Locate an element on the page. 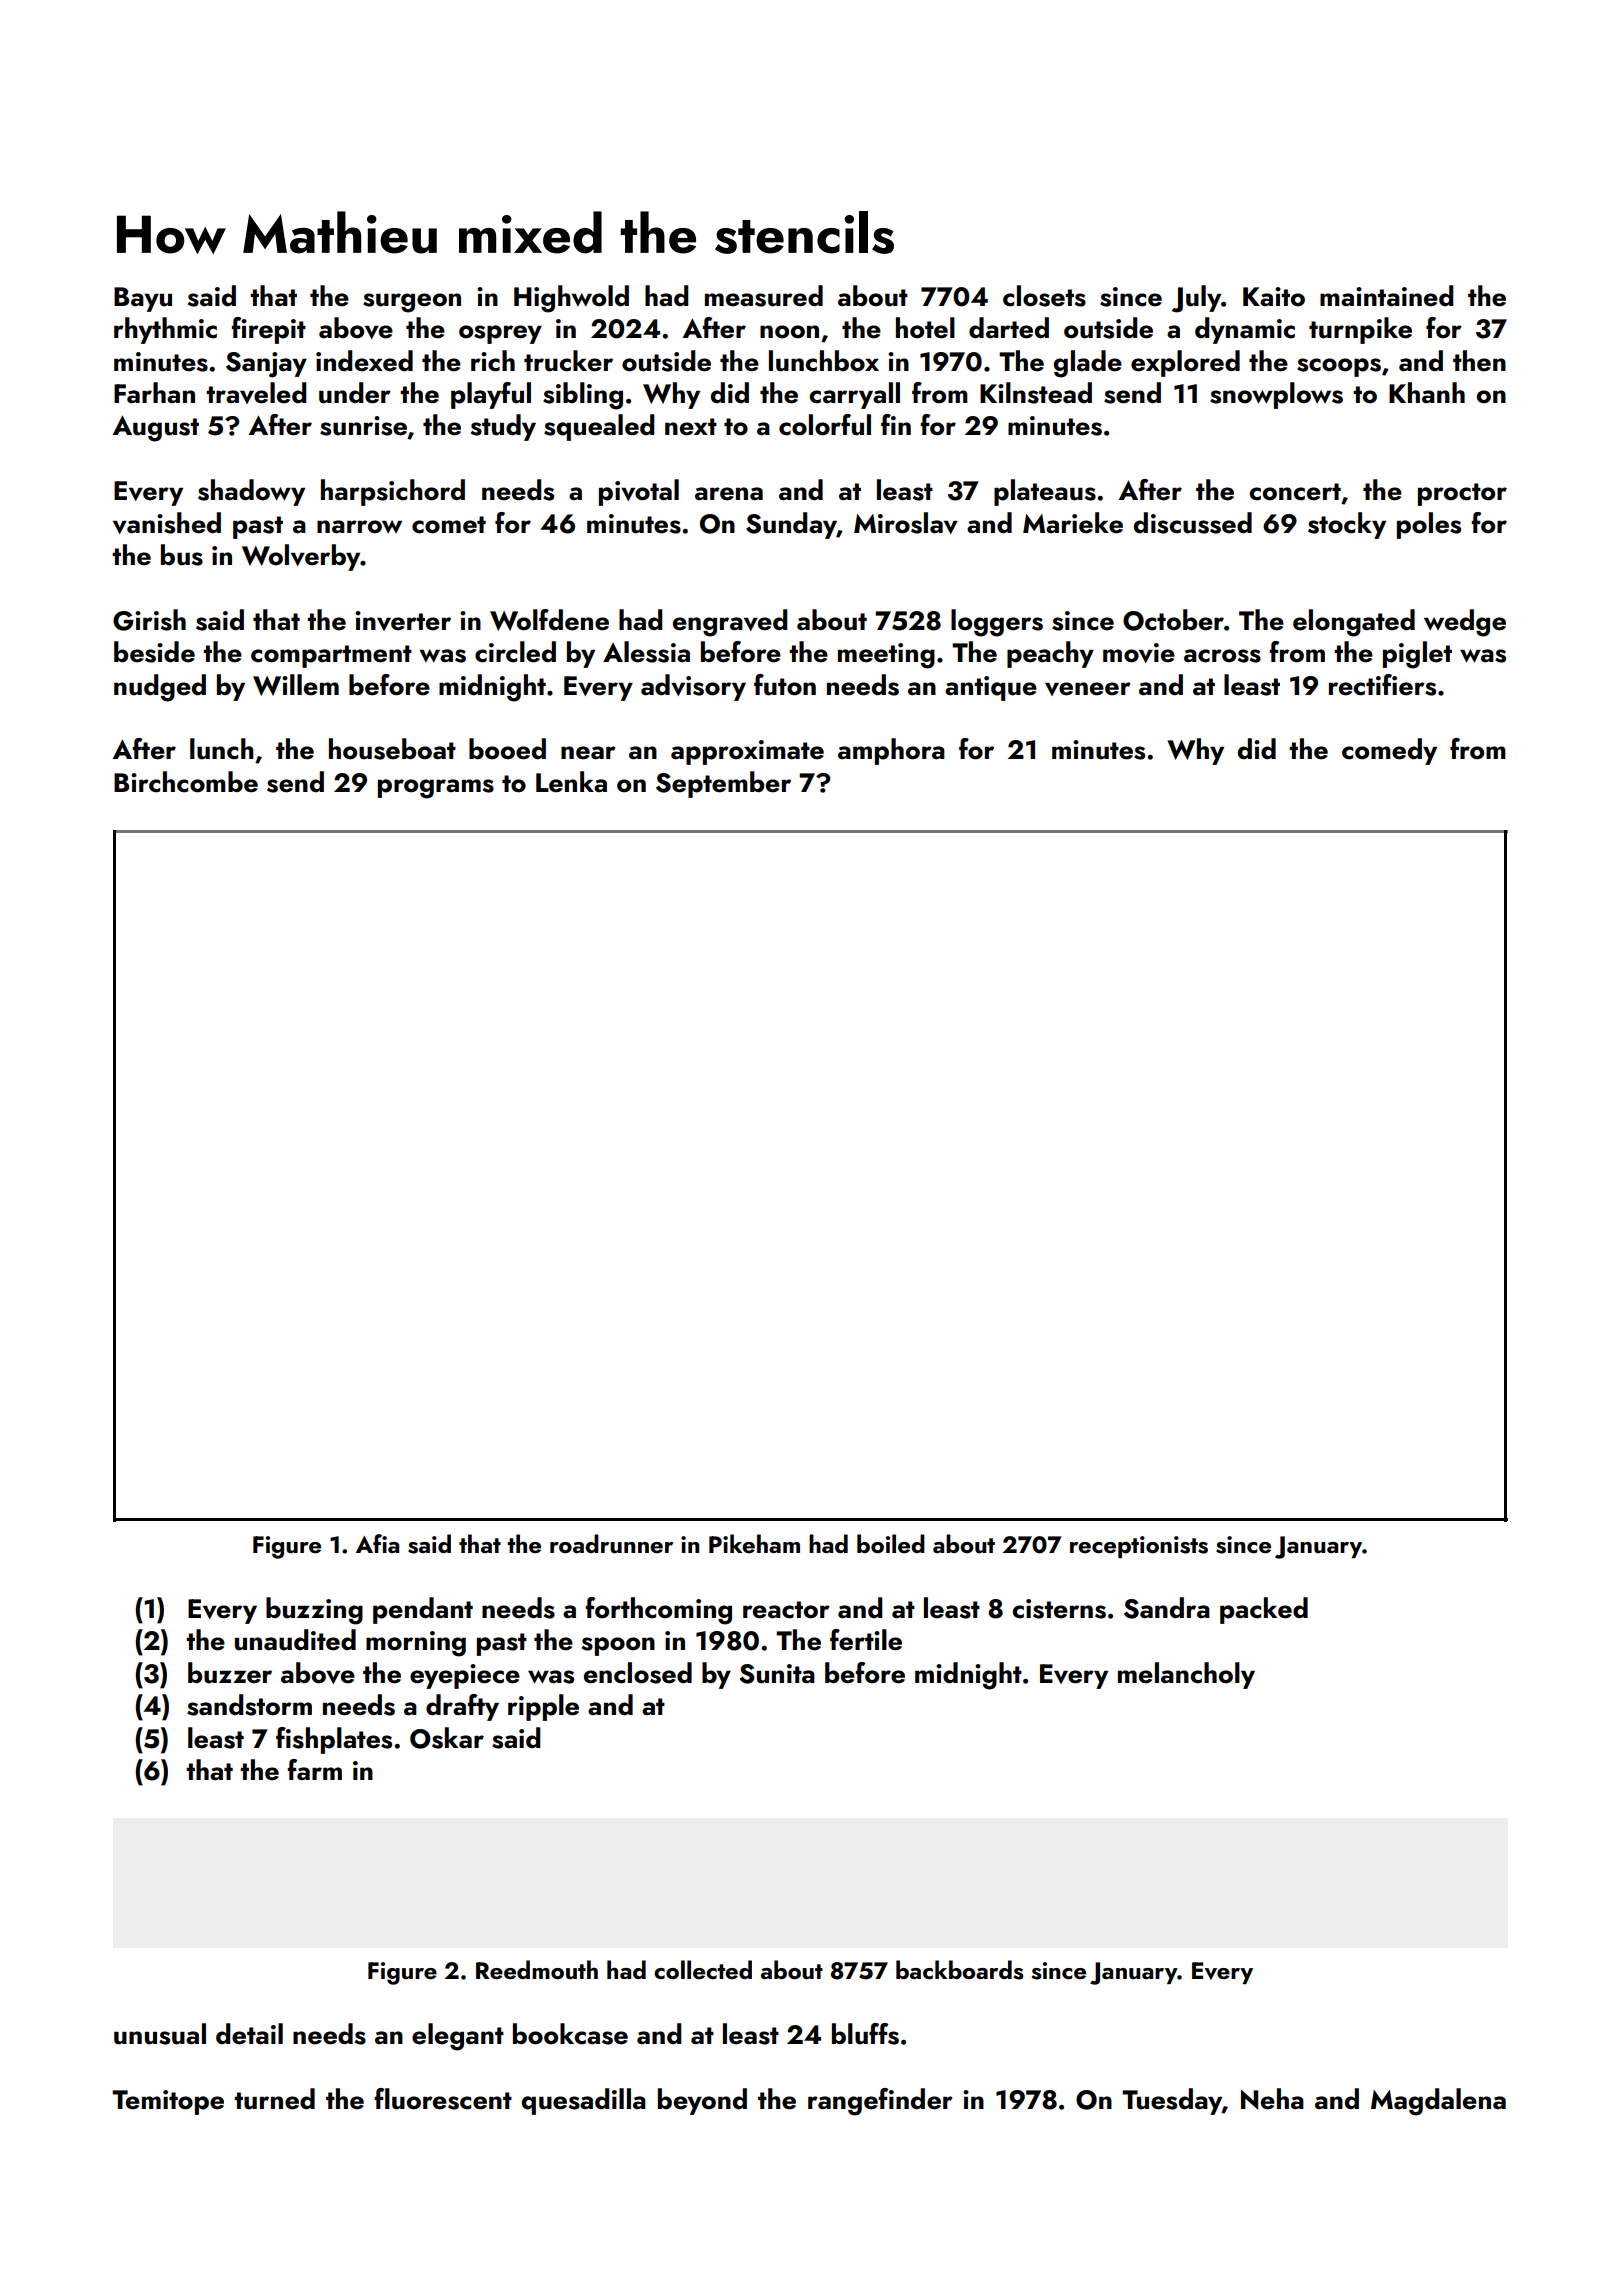 The height and width of the image is (2292, 1620). packed is located at coordinates (1264, 1610).
